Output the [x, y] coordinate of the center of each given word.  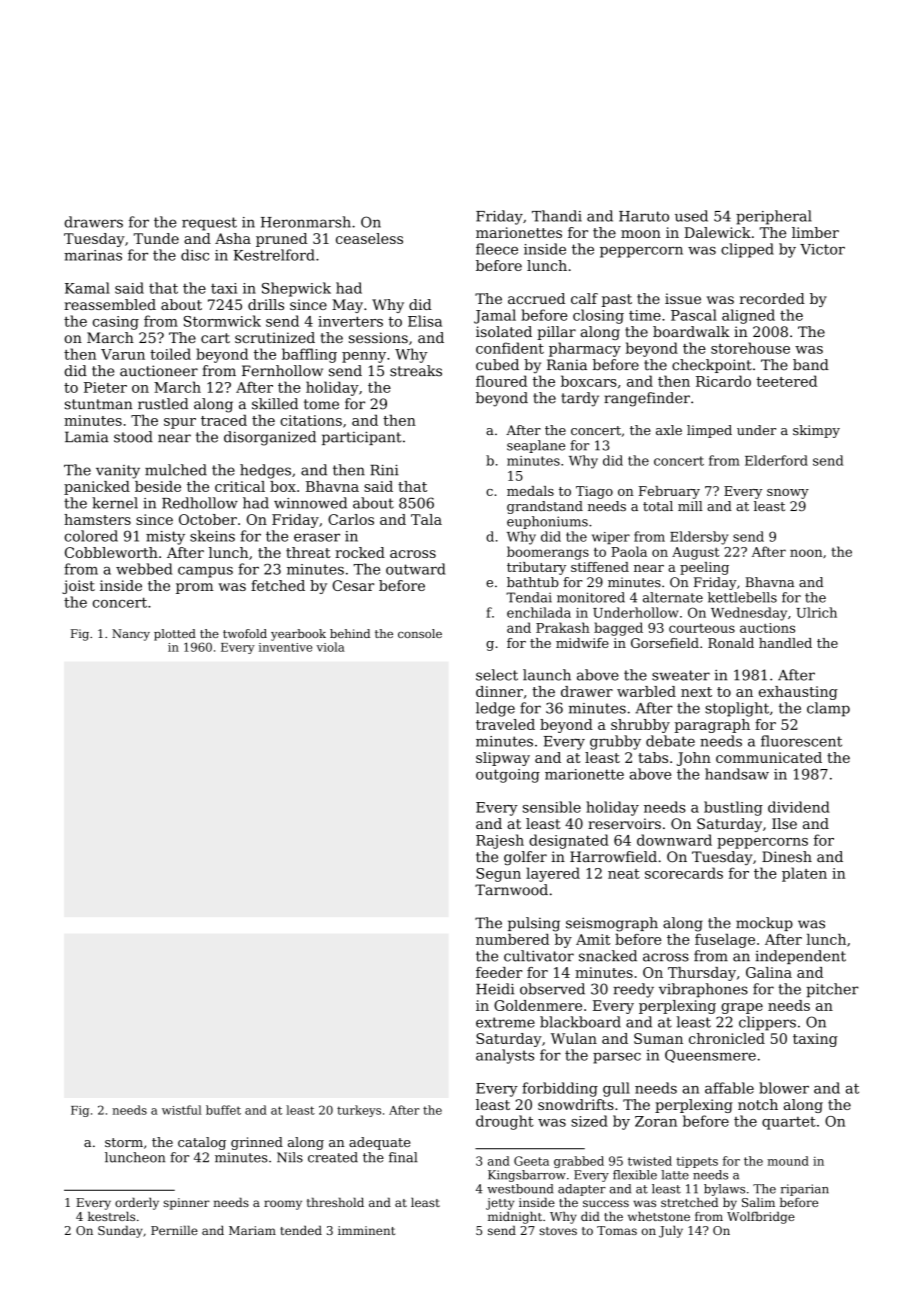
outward [415, 569]
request [209, 224]
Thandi [557, 216]
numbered [512, 939]
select [497, 675]
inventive [285, 647]
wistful [182, 1110]
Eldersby [699, 538]
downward [674, 840]
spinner [187, 1204]
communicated [769, 757]
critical [240, 486]
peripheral [774, 217]
